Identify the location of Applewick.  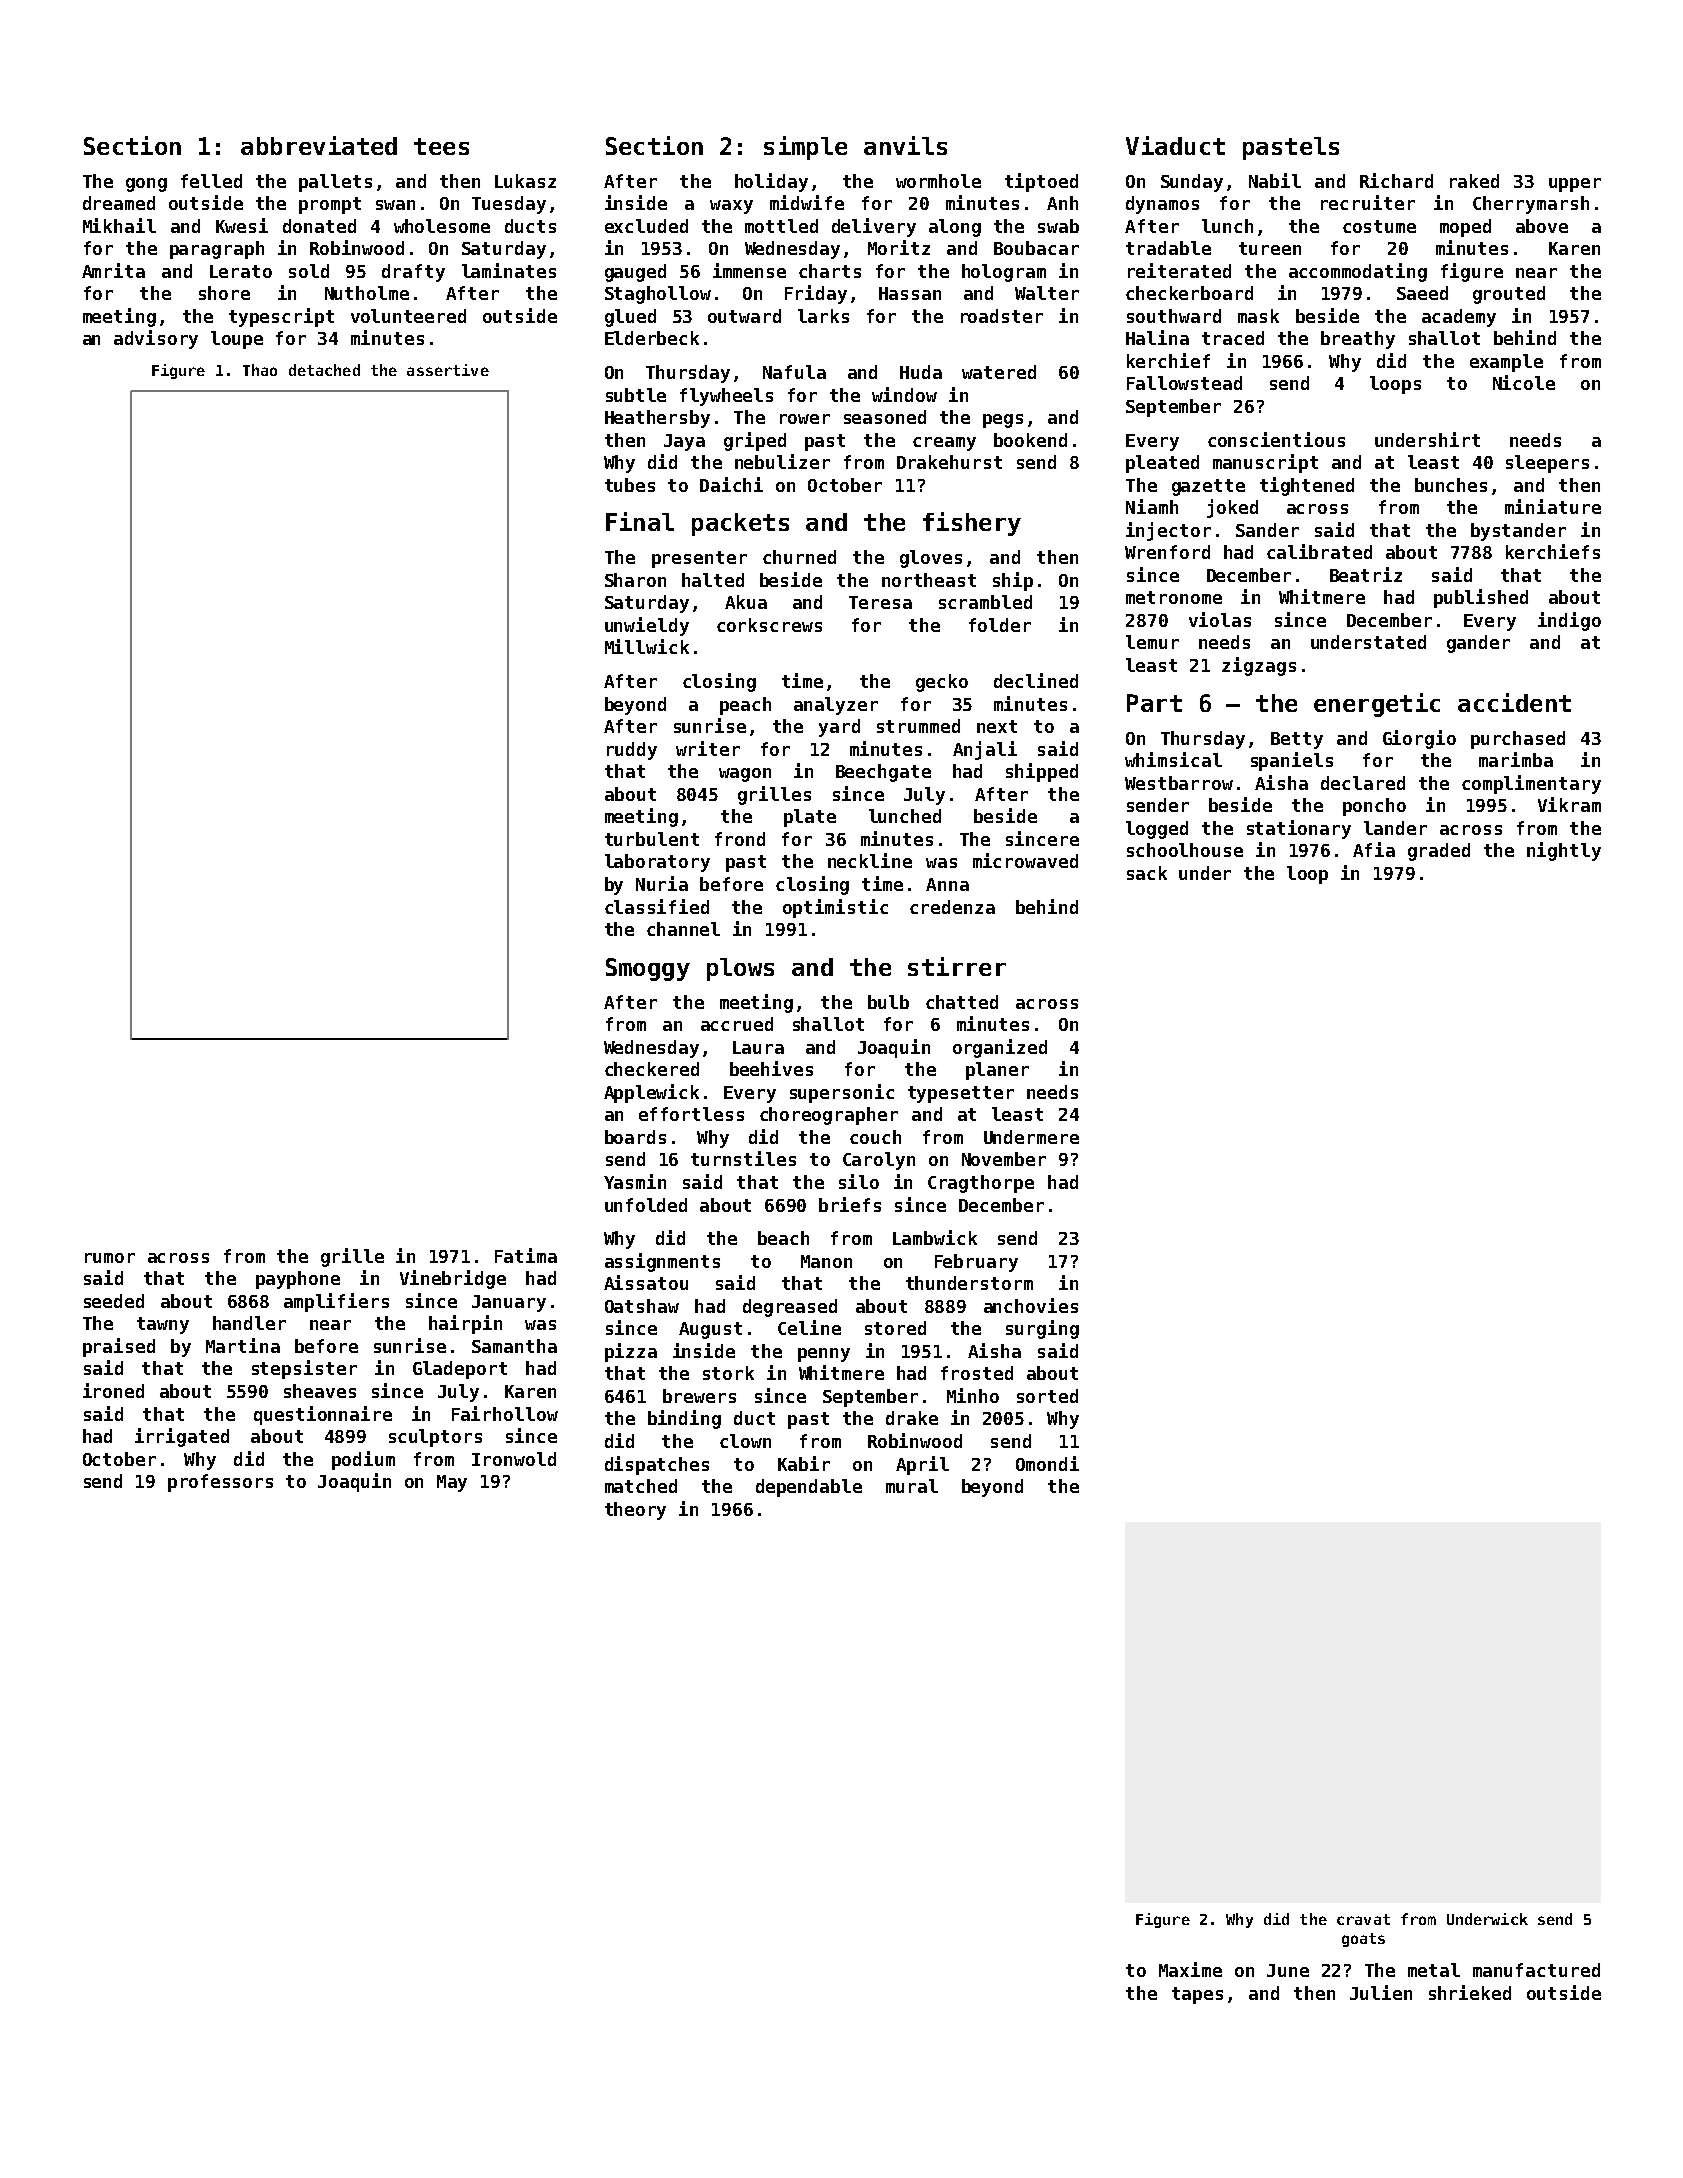
(651, 1093).
